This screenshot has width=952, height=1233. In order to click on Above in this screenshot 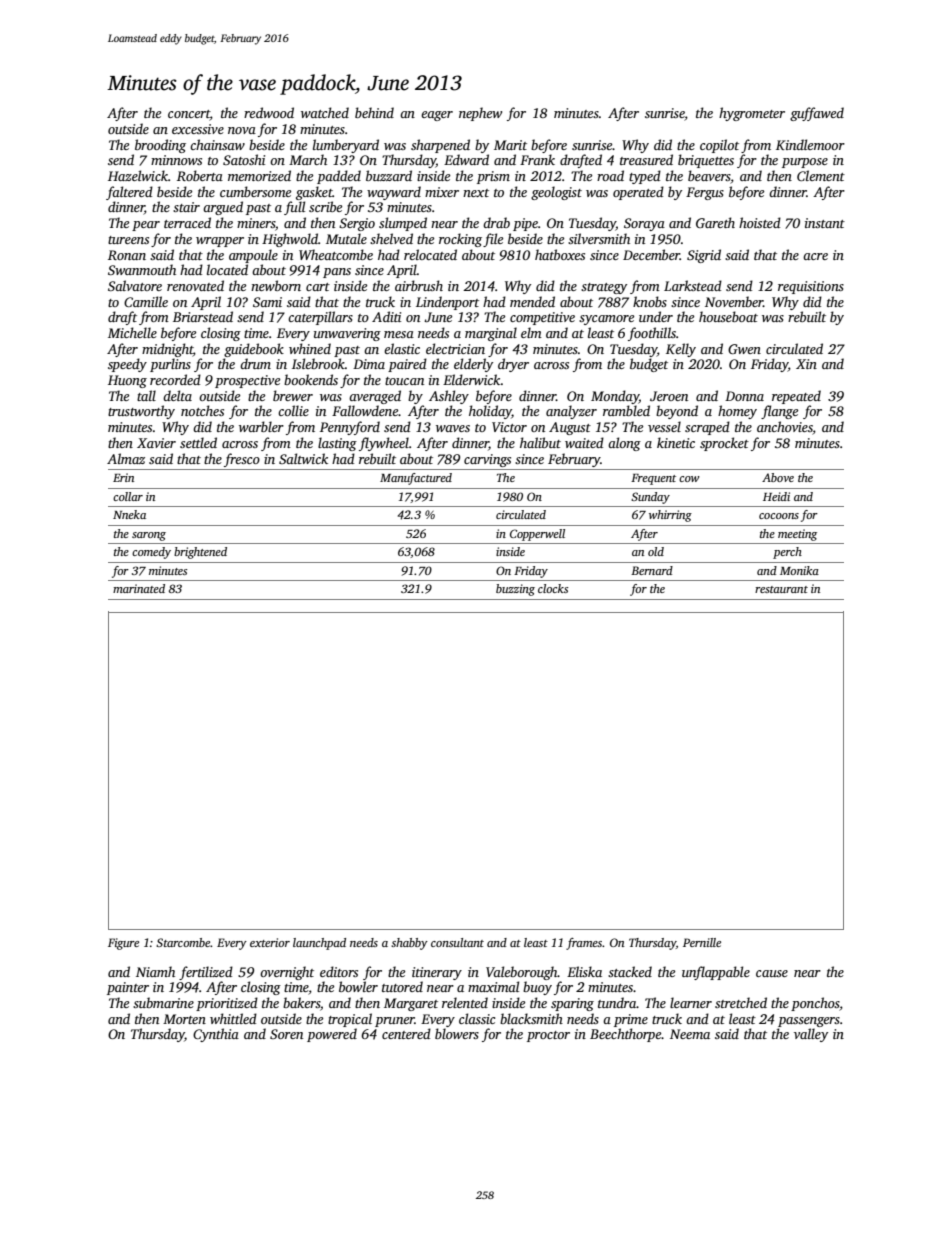, I will do `click(778, 477)`.
